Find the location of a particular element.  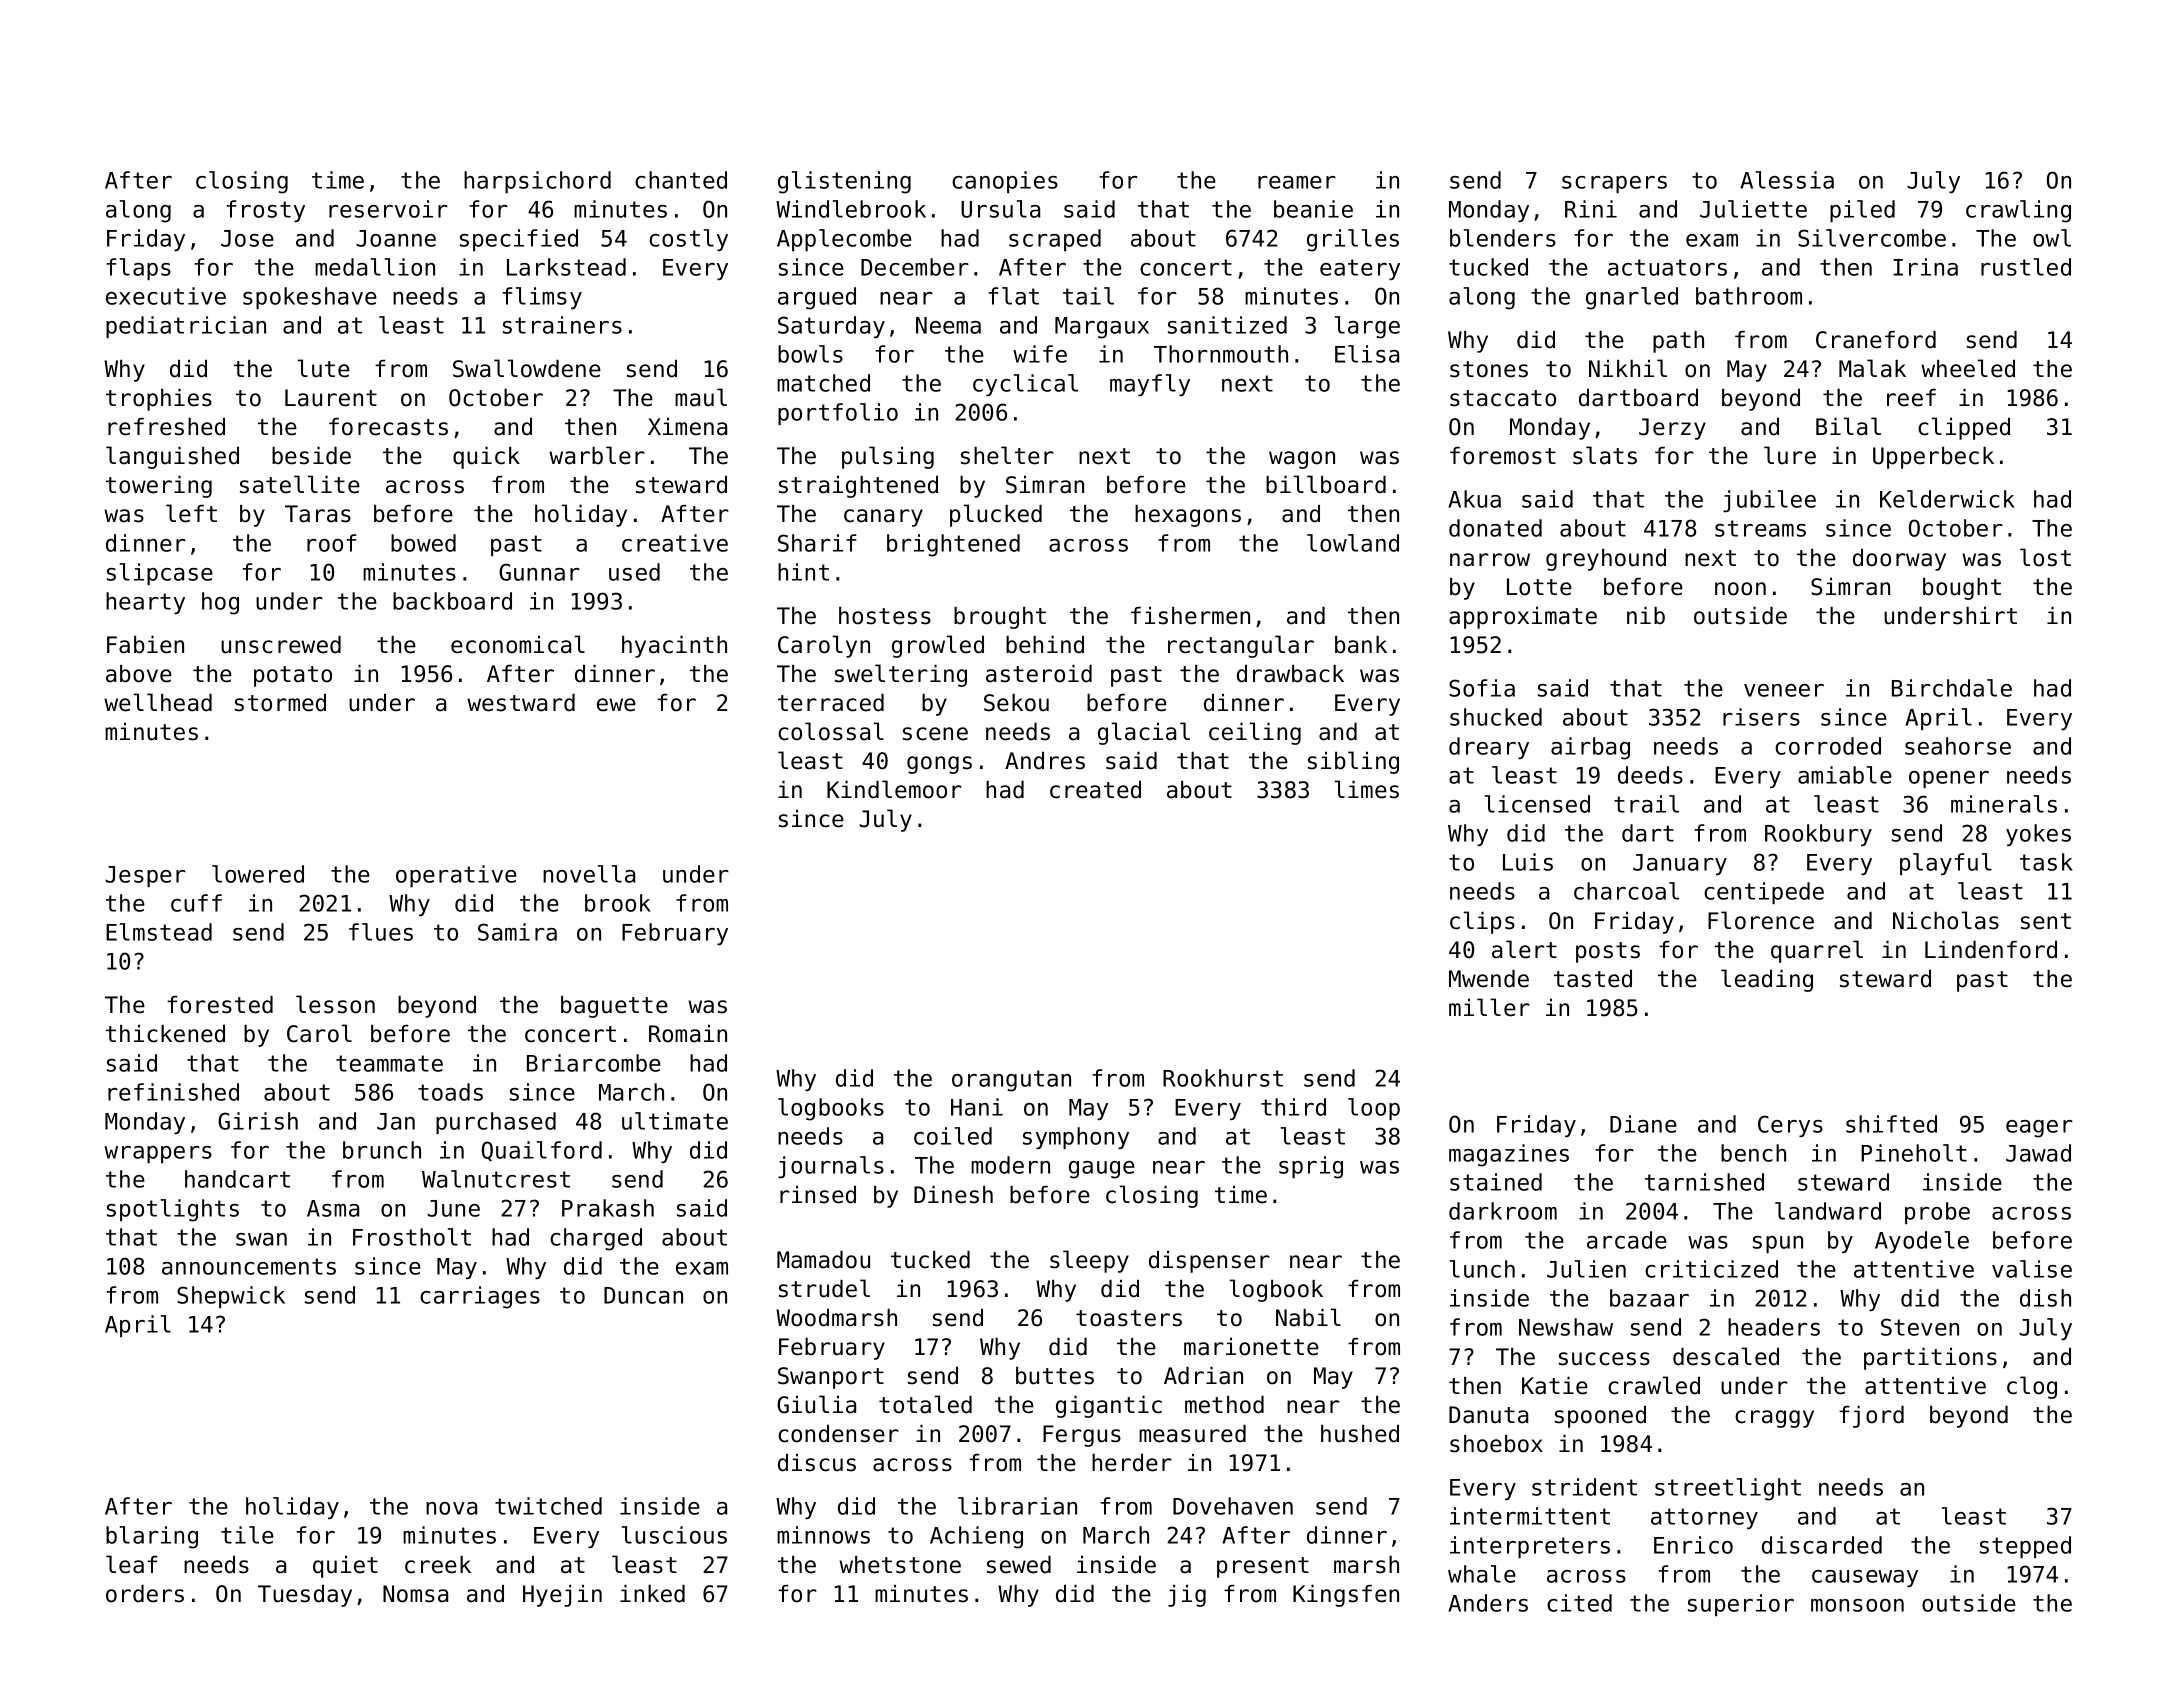

canopies is located at coordinates (1005, 182).
